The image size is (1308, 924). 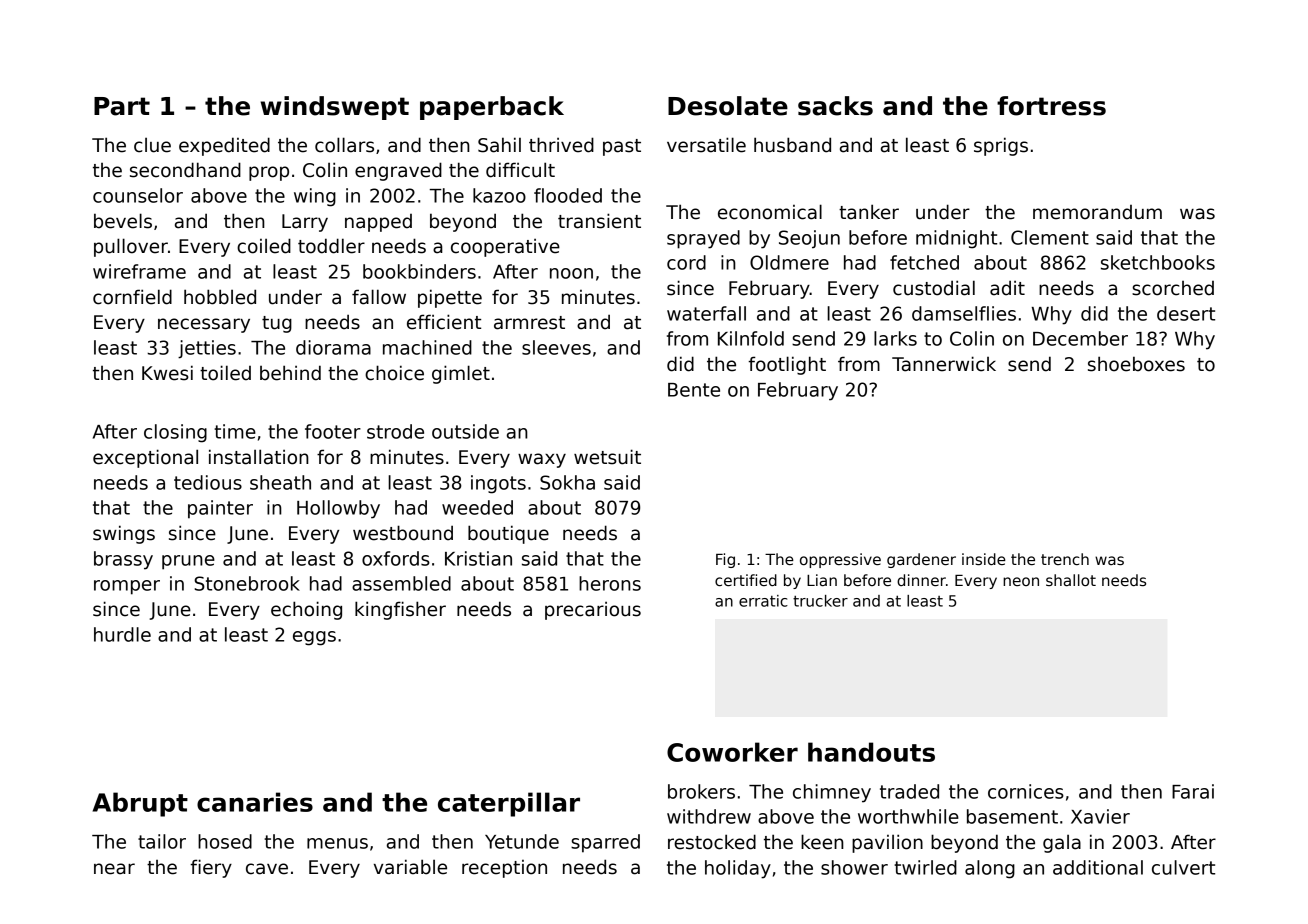 I want to click on near, so click(x=114, y=869).
